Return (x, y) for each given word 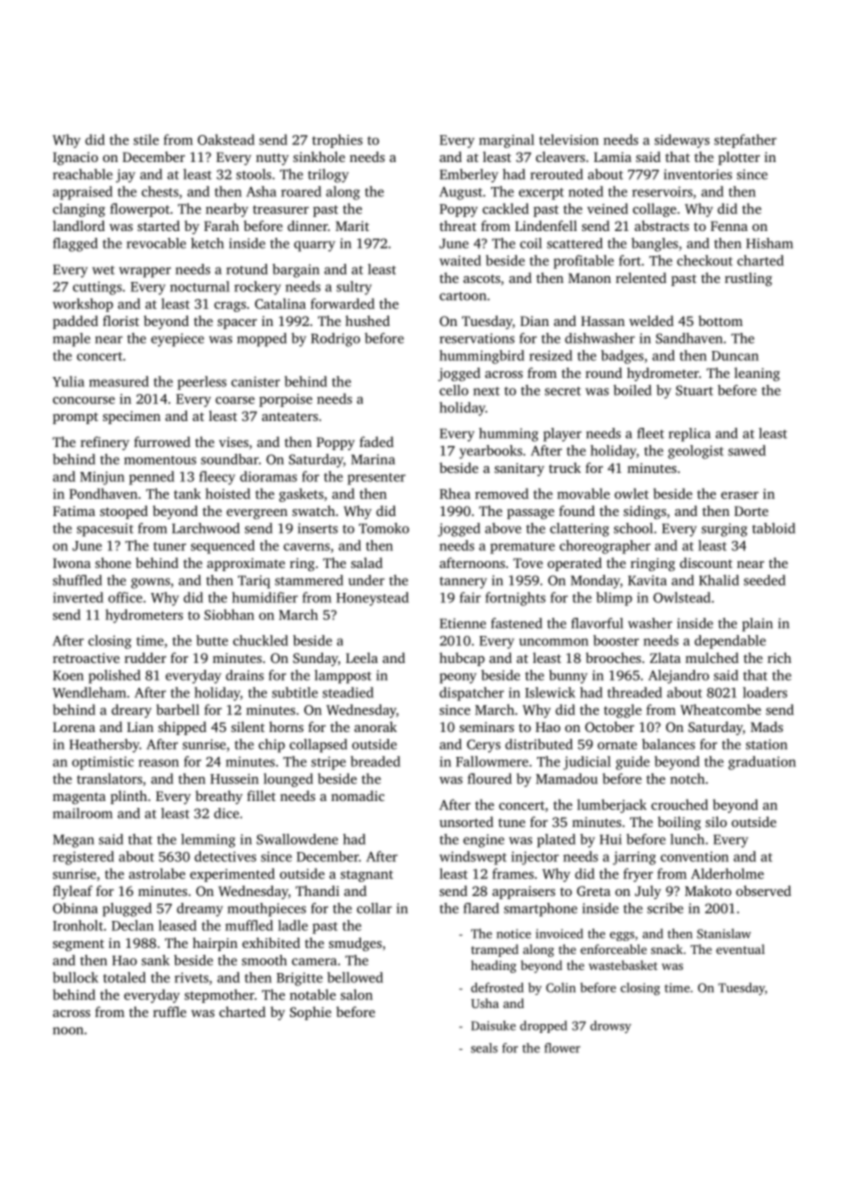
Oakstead (226, 139)
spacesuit (105, 530)
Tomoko (384, 528)
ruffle (169, 1011)
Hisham (769, 243)
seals (484, 1048)
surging (724, 530)
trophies (337, 141)
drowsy (610, 1026)
